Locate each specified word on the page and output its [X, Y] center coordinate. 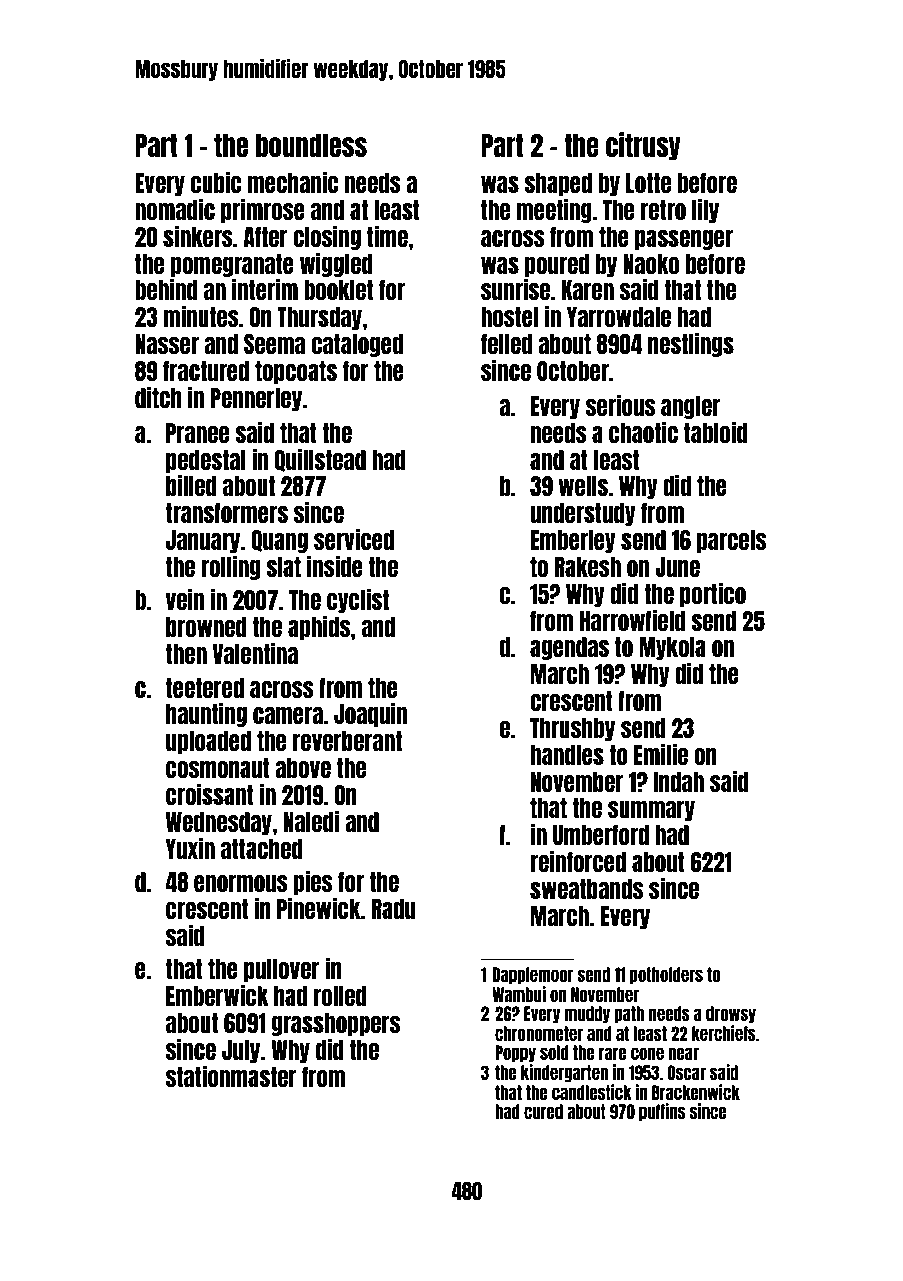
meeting [554, 210]
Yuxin [190, 848]
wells [583, 486]
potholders [666, 975]
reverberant [347, 741]
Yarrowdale [619, 317]
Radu [393, 909]
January [203, 541]
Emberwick [217, 995]
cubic [216, 182]
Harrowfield [632, 620]
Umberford [601, 835]
